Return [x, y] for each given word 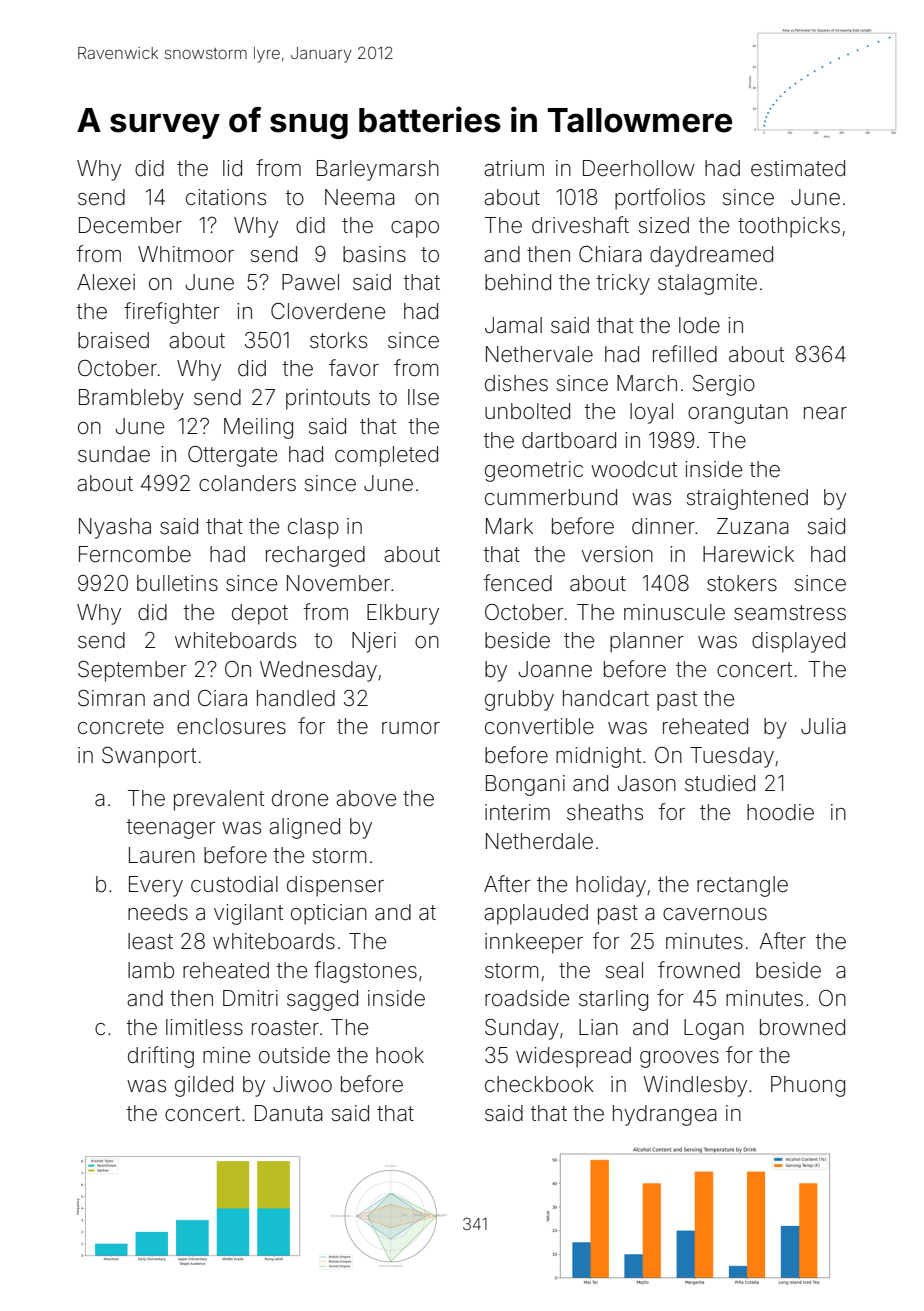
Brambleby [131, 399]
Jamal [513, 325]
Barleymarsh [378, 170]
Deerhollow [639, 168]
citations [226, 197]
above [366, 798]
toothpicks [789, 227]
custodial [234, 884]
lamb [151, 970]
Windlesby [695, 1086]
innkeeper [534, 943]
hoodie [780, 812]
